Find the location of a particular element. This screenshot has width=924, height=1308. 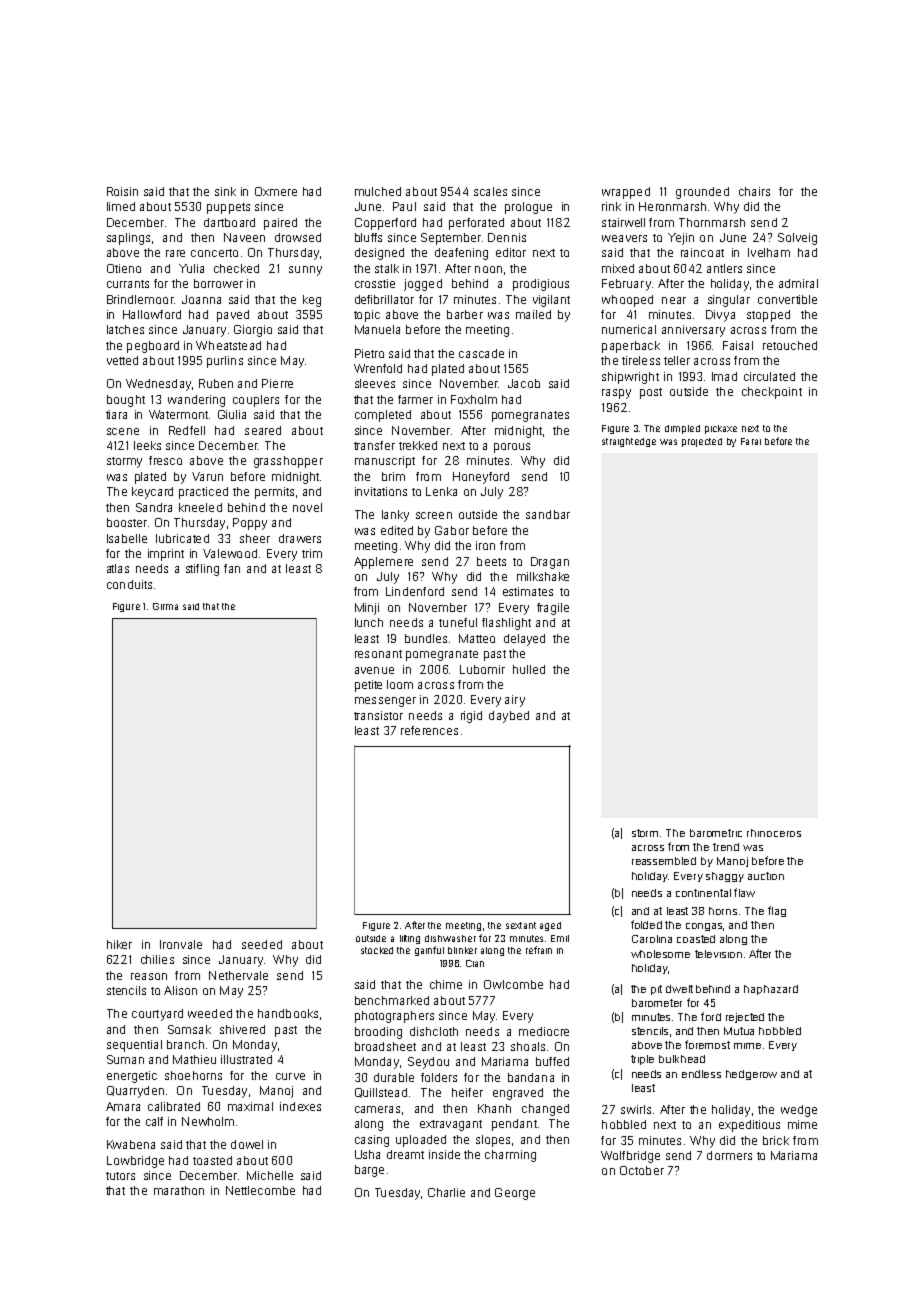

circulated is located at coordinates (769, 376).
